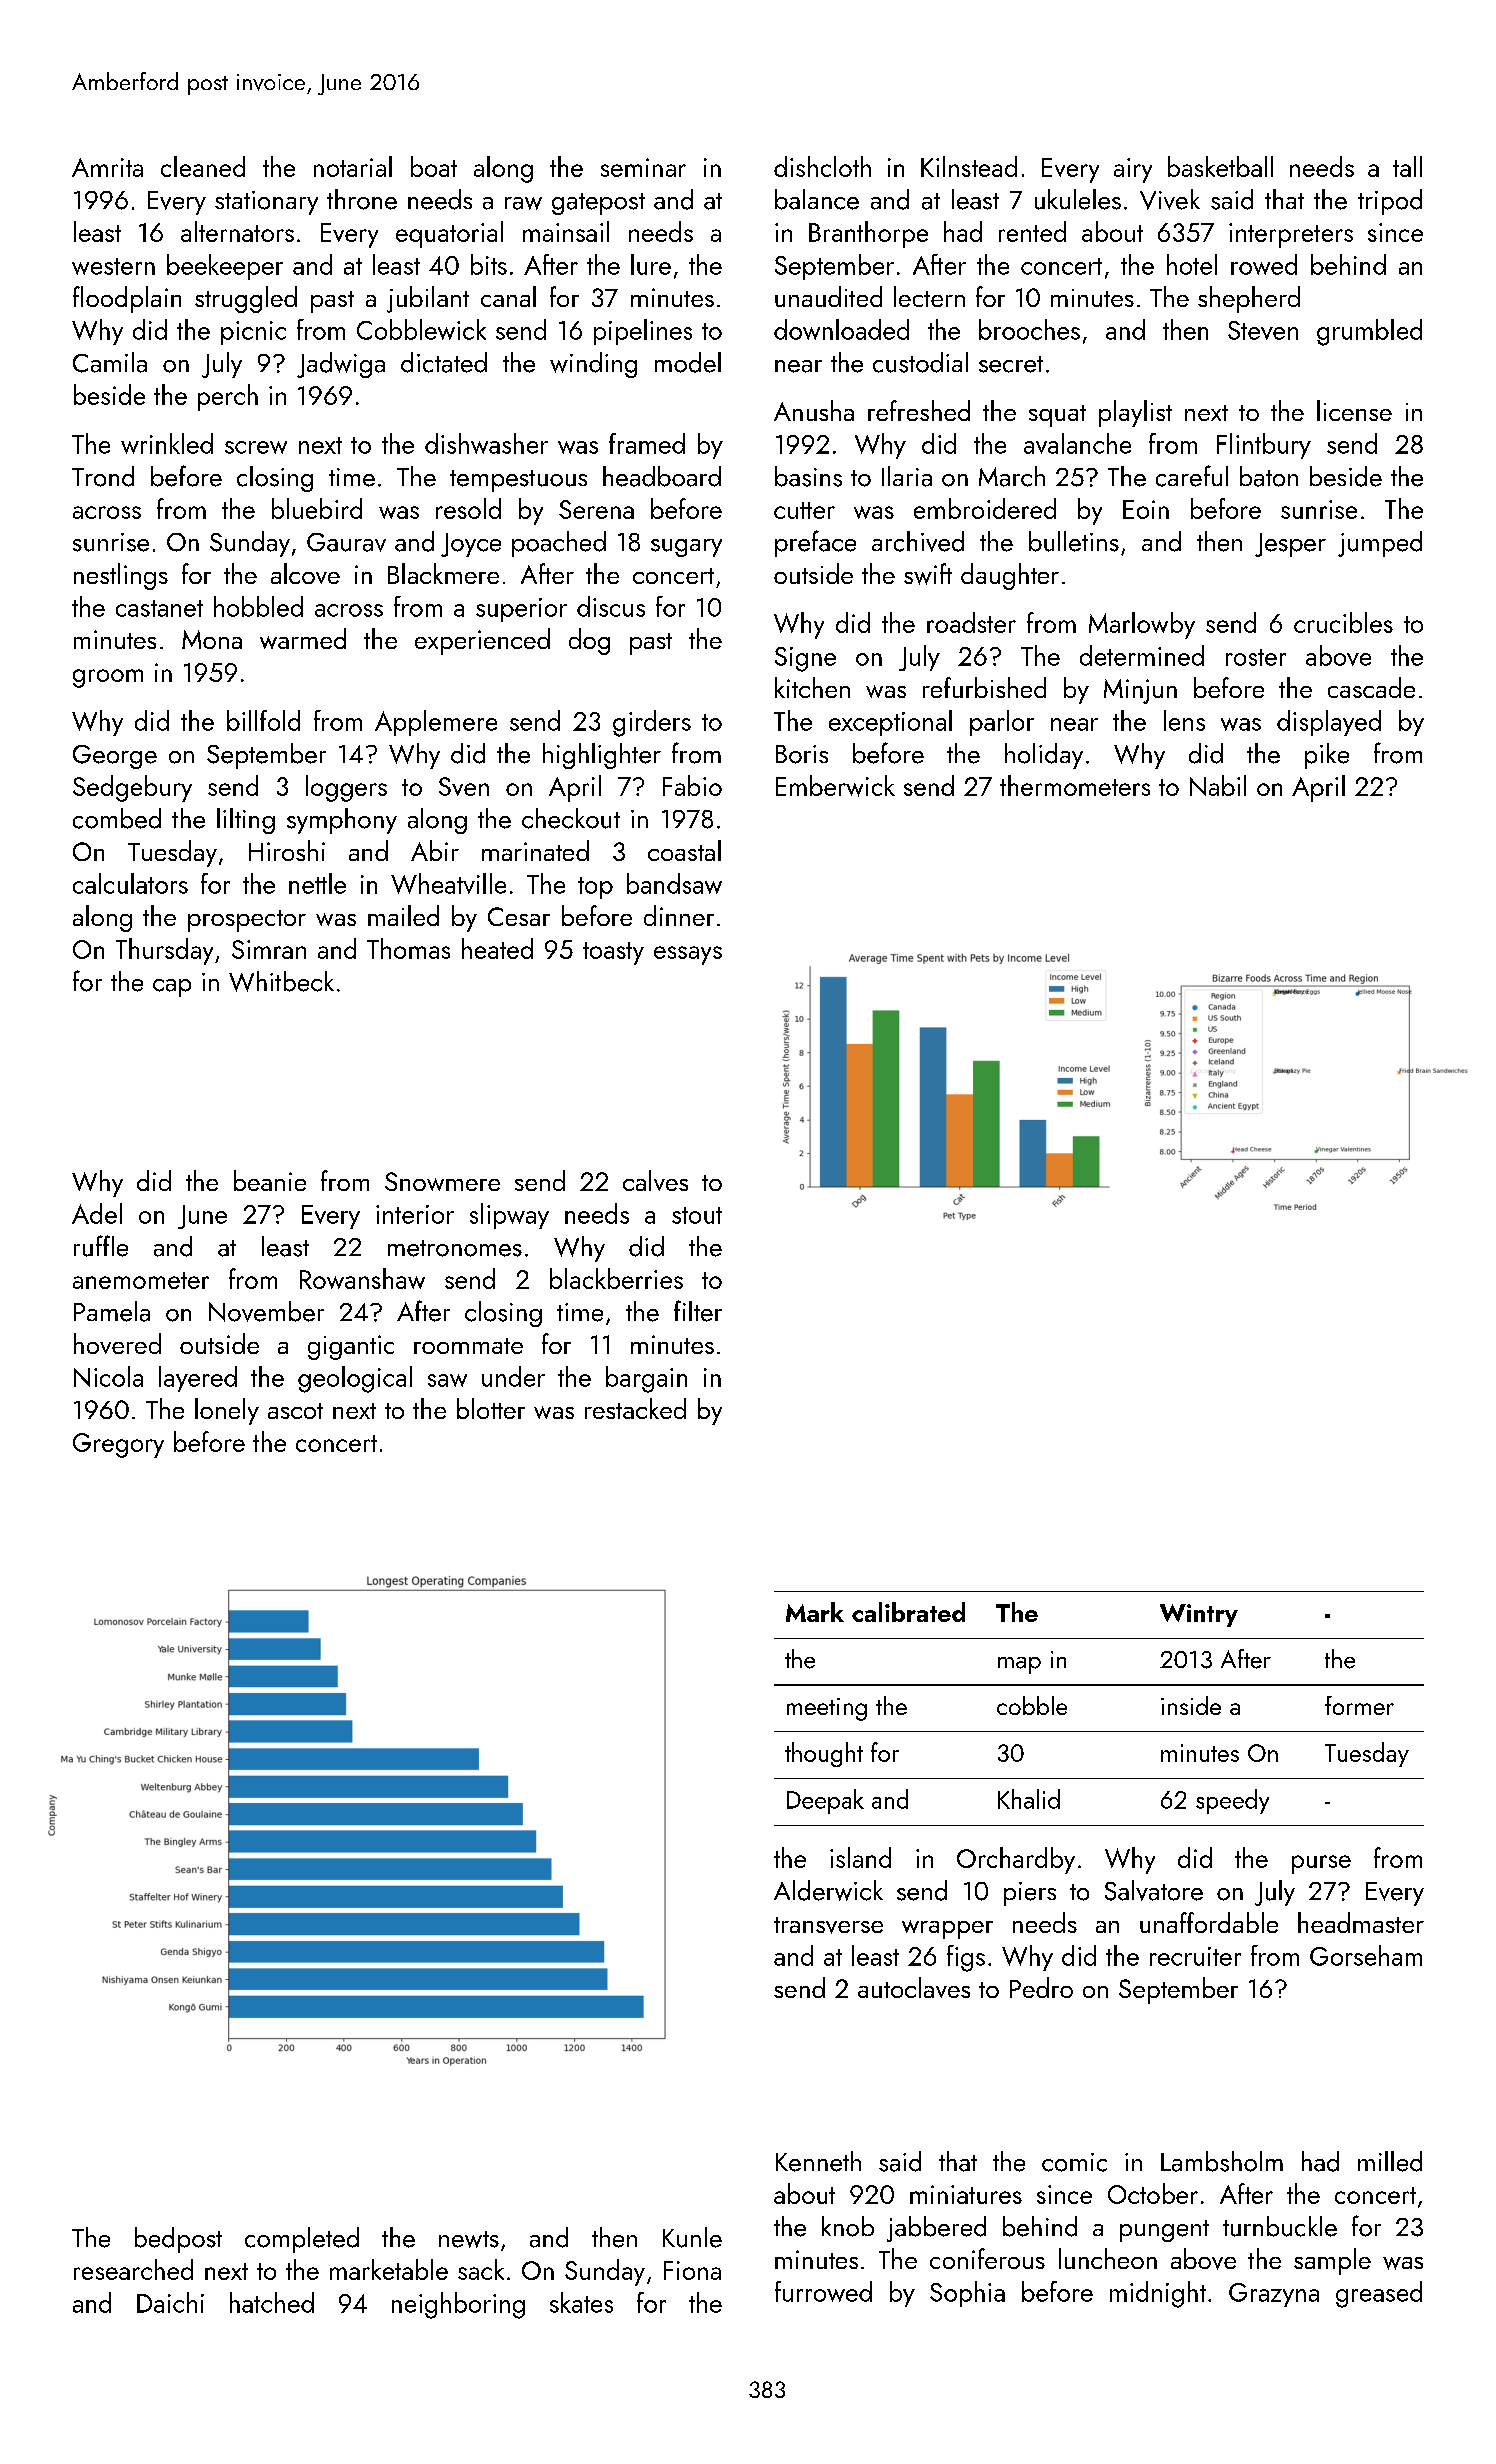 Image resolution: width=1496 pixels, height=2464 pixels. I want to click on hatched, so click(272, 2302).
